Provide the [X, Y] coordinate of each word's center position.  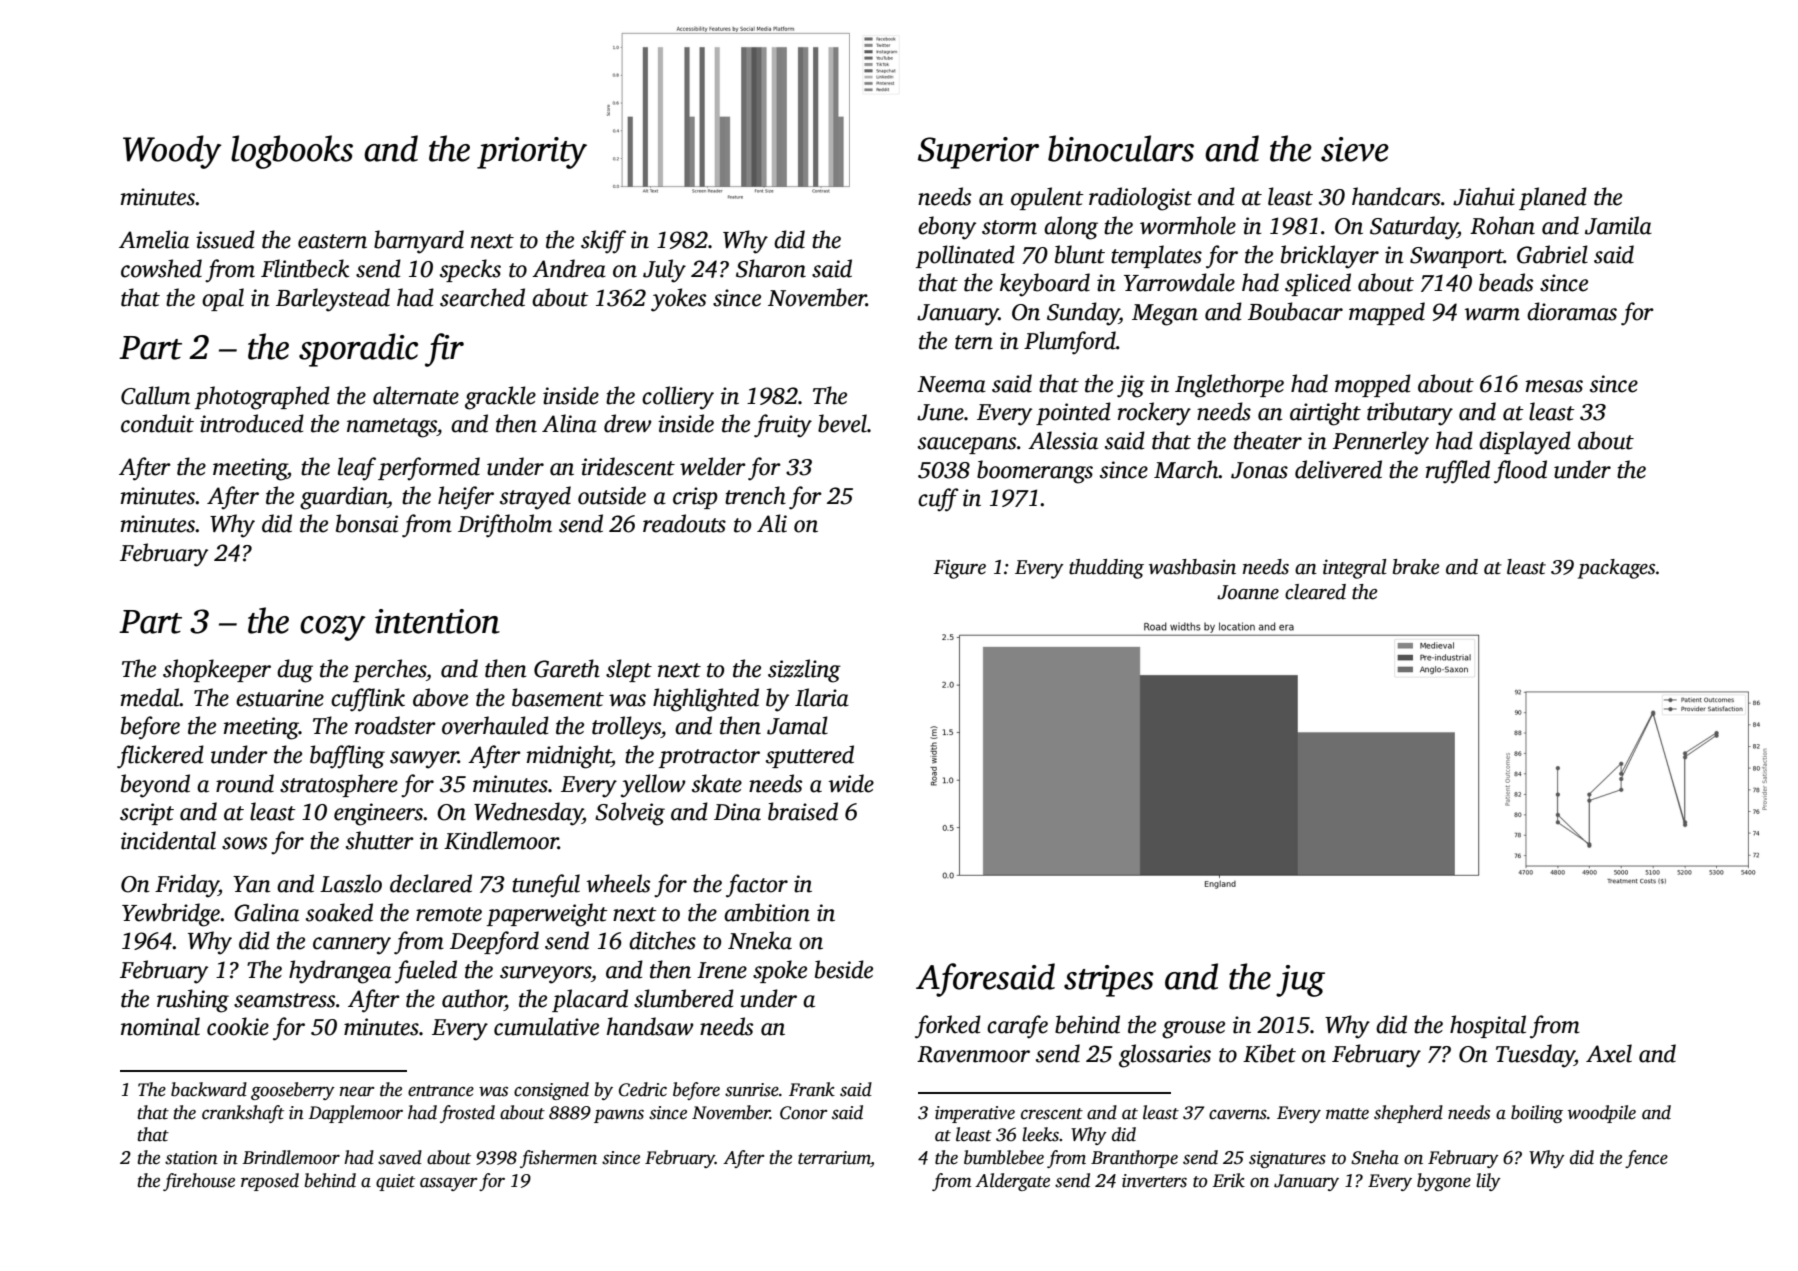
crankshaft [243, 1114]
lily [1488, 1182]
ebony [947, 228]
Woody [172, 152]
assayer [448, 1184]
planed [1553, 198]
